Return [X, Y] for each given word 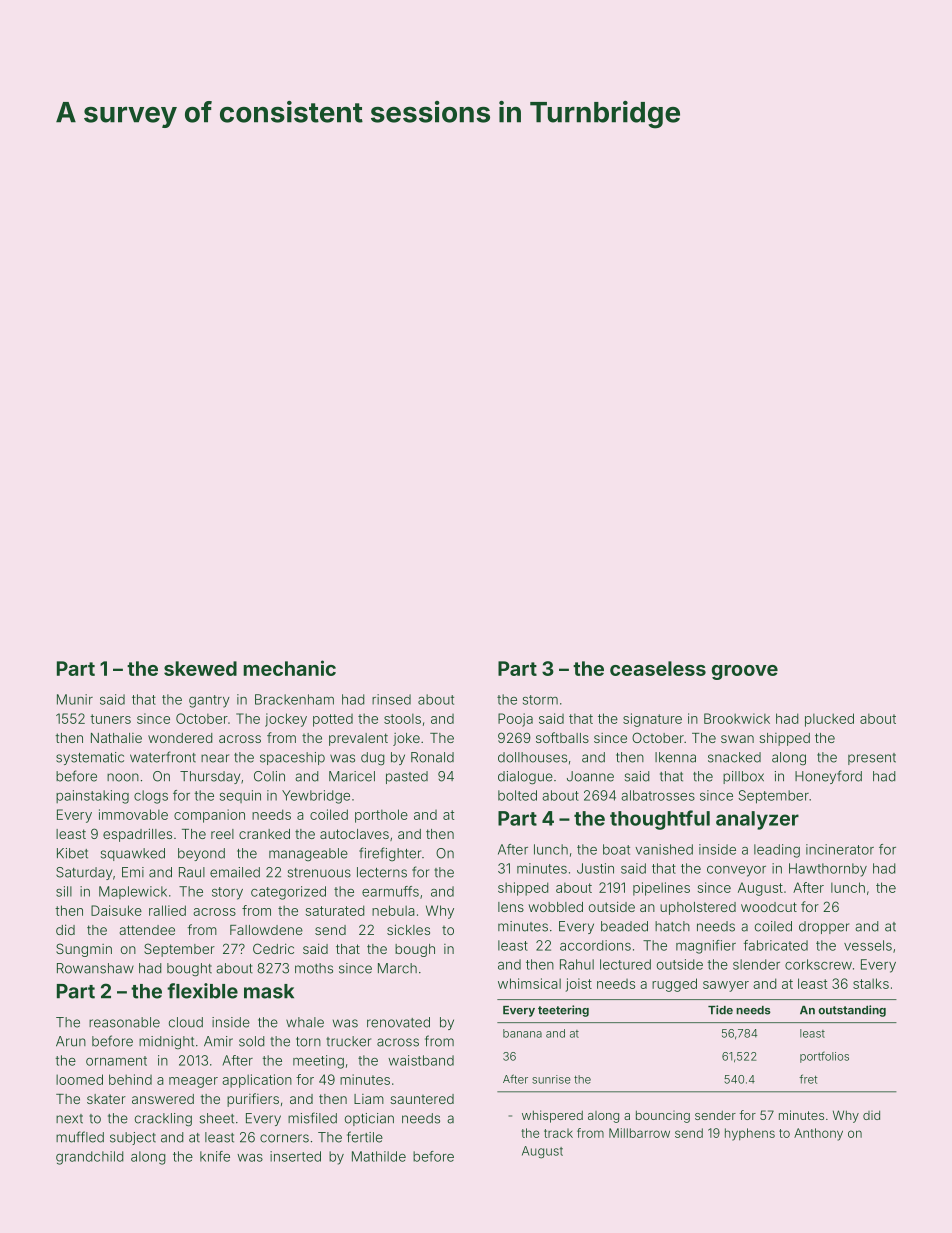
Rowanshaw [95, 968]
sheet [217, 1118]
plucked [829, 720]
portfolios [824, 1057]
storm [540, 700]
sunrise [551, 1079]
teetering [563, 1011]
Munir [75, 699]
